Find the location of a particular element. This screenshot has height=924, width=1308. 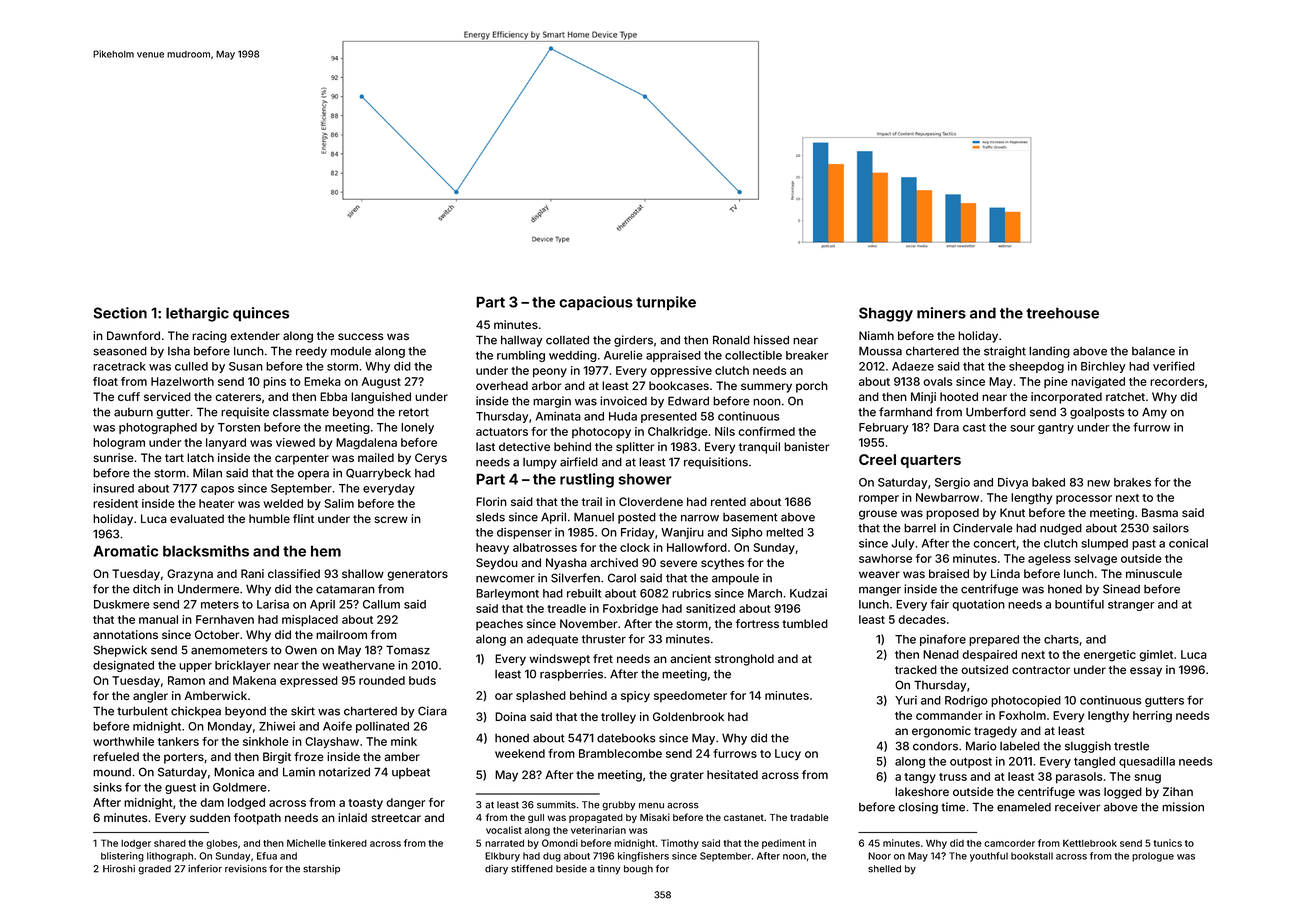

miners is located at coordinates (941, 313).
